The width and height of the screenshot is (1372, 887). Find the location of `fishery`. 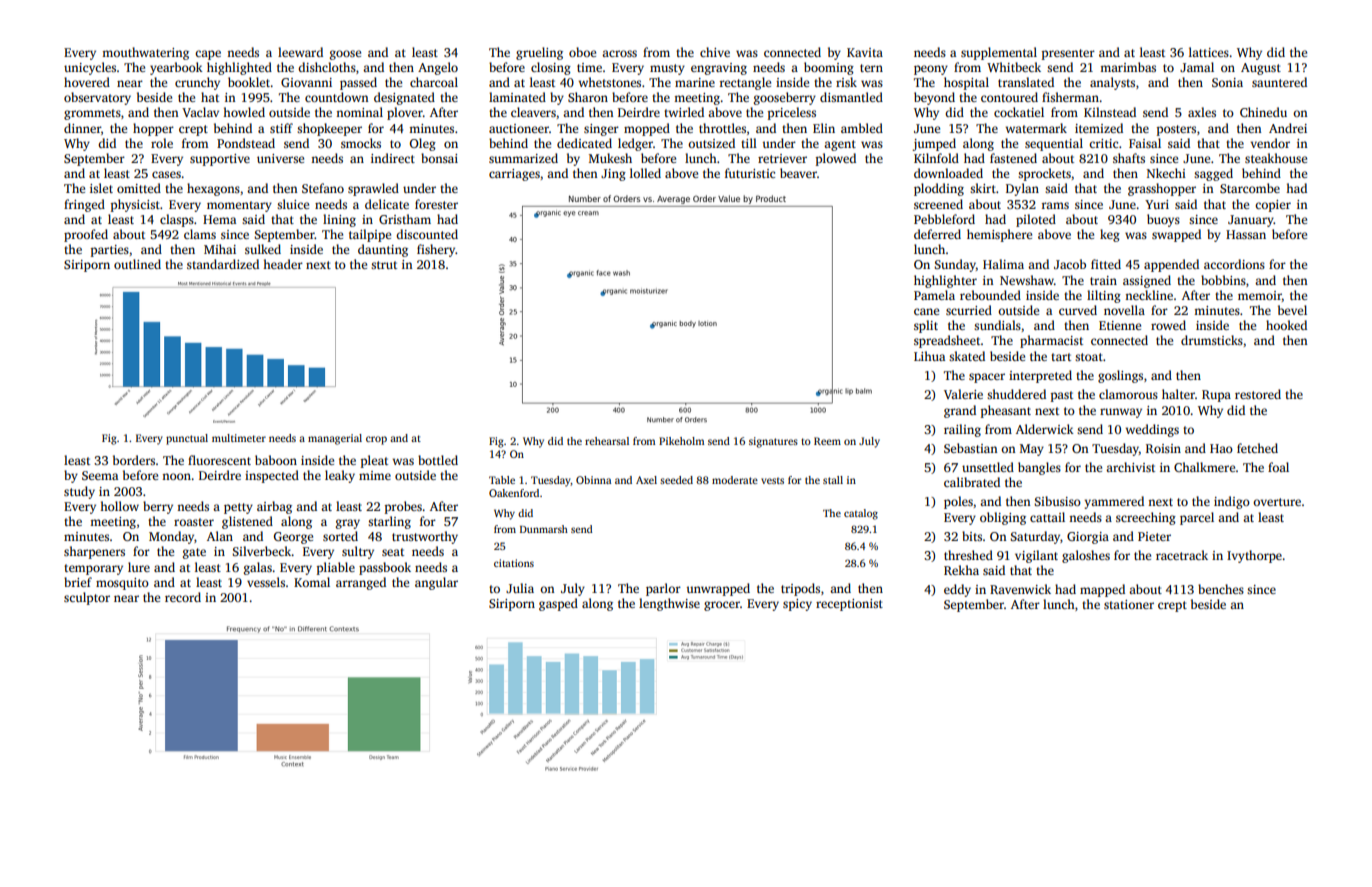

fishery is located at coordinates (436, 250).
